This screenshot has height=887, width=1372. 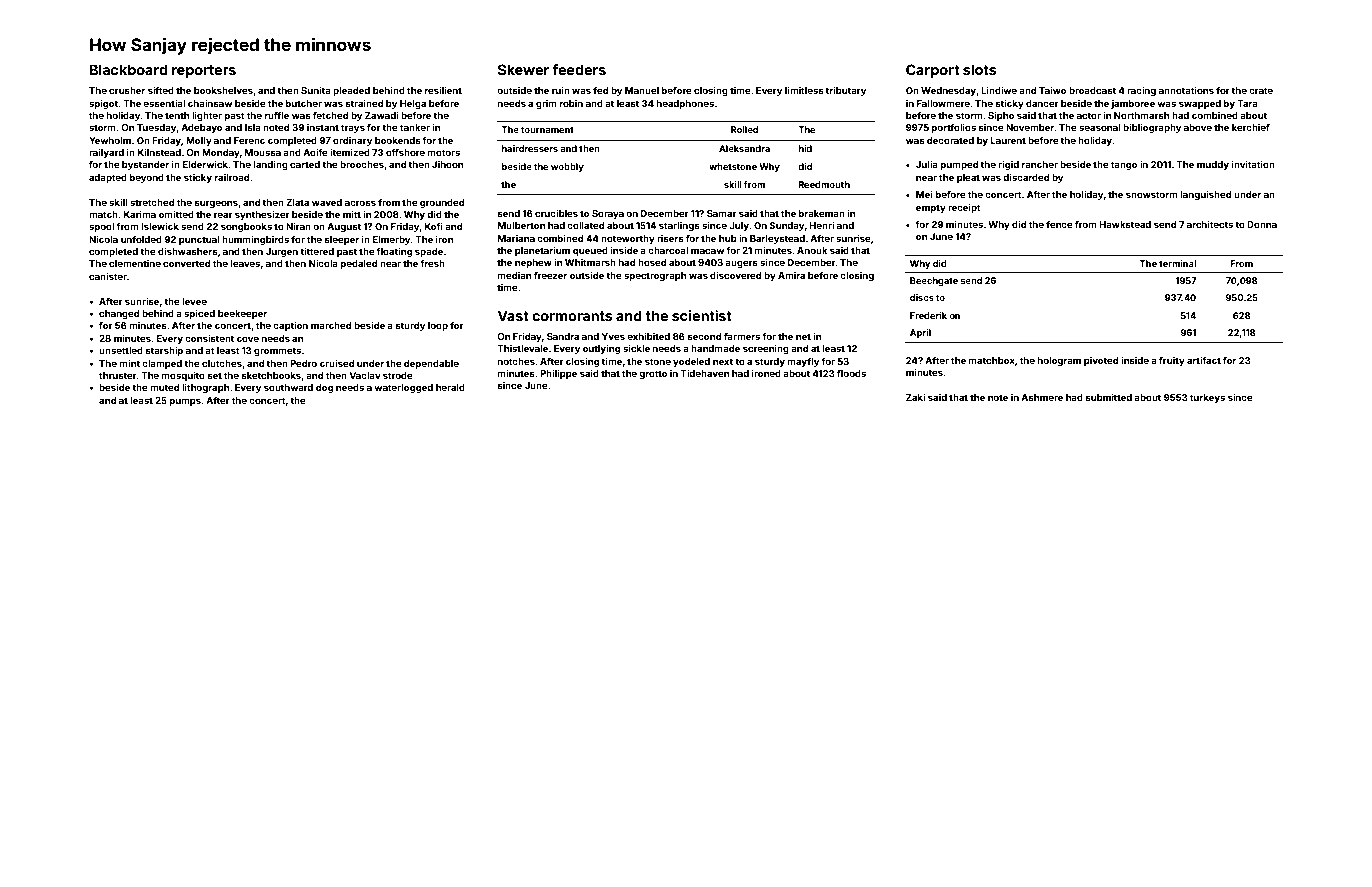 I want to click on turkeys, so click(x=1207, y=398).
